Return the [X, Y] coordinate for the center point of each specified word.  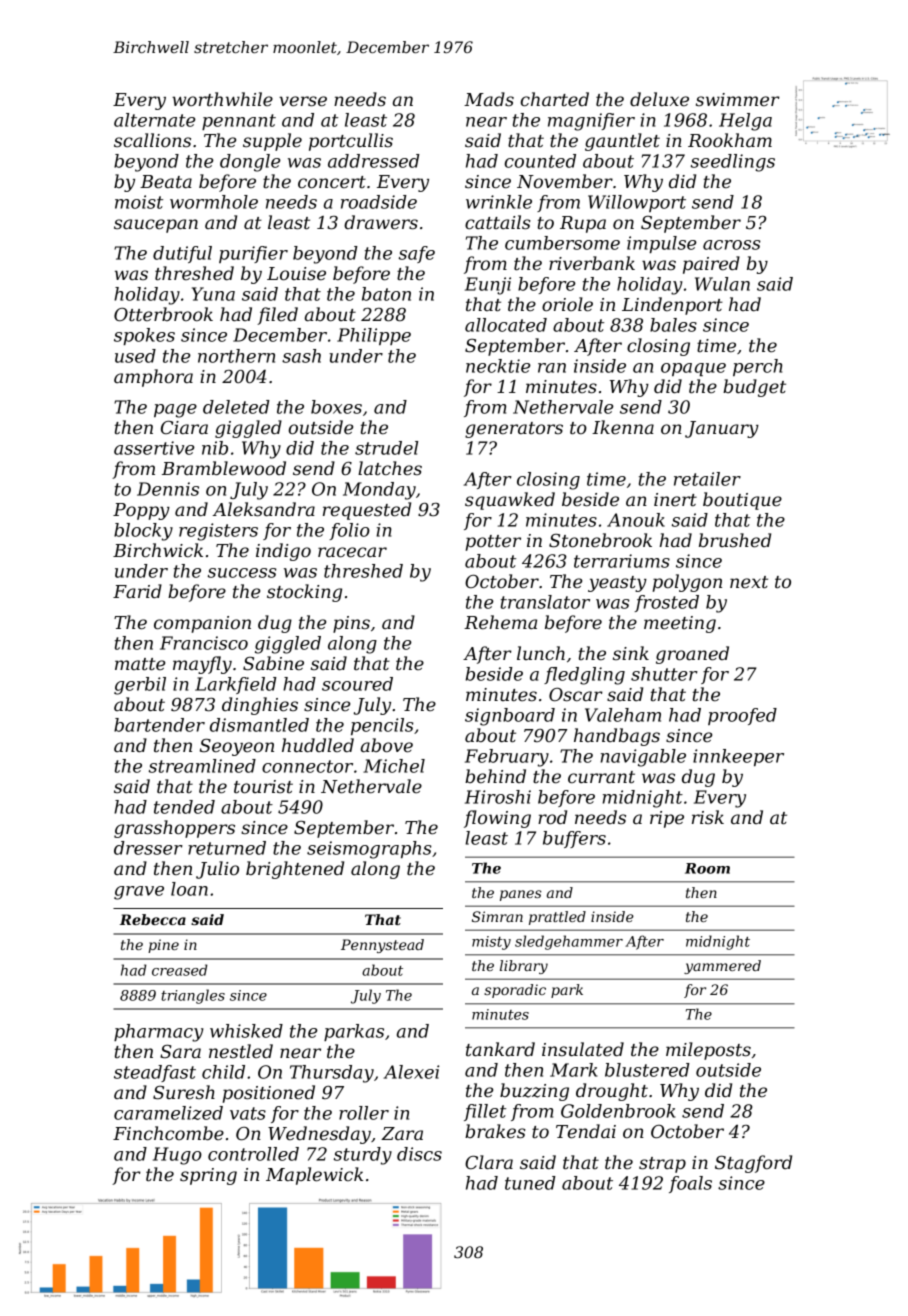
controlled [253, 1154]
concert [332, 182]
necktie [498, 366]
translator [545, 602]
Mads [489, 99]
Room [707, 868]
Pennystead [382, 946]
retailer [707, 479]
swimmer [738, 100]
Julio [217, 870]
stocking [304, 593]
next [749, 582]
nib [215, 448]
